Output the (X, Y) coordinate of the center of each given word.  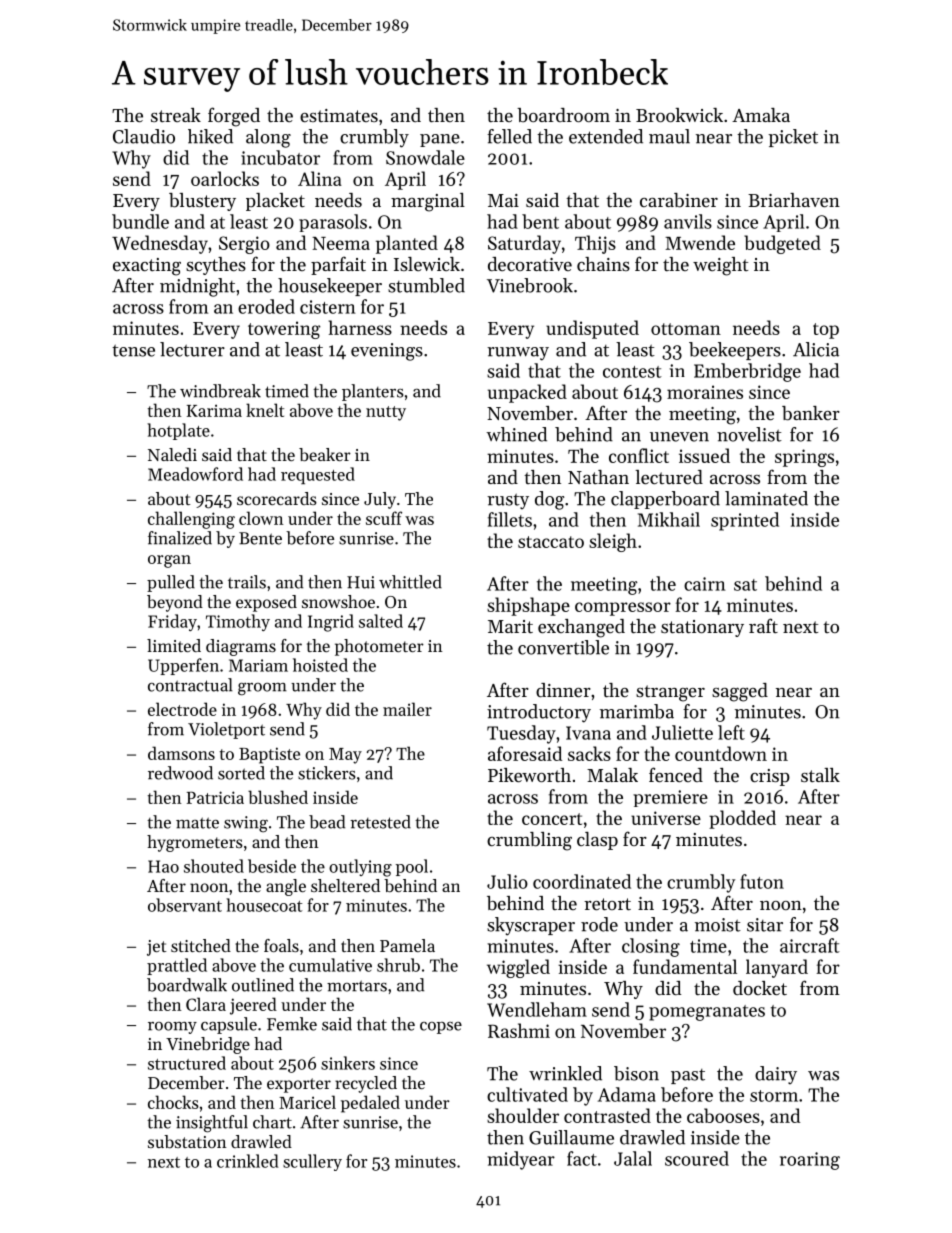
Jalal (633, 1158)
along (268, 138)
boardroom (563, 115)
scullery (312, 1162)
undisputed (592, 329)
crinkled (248, 1161)
